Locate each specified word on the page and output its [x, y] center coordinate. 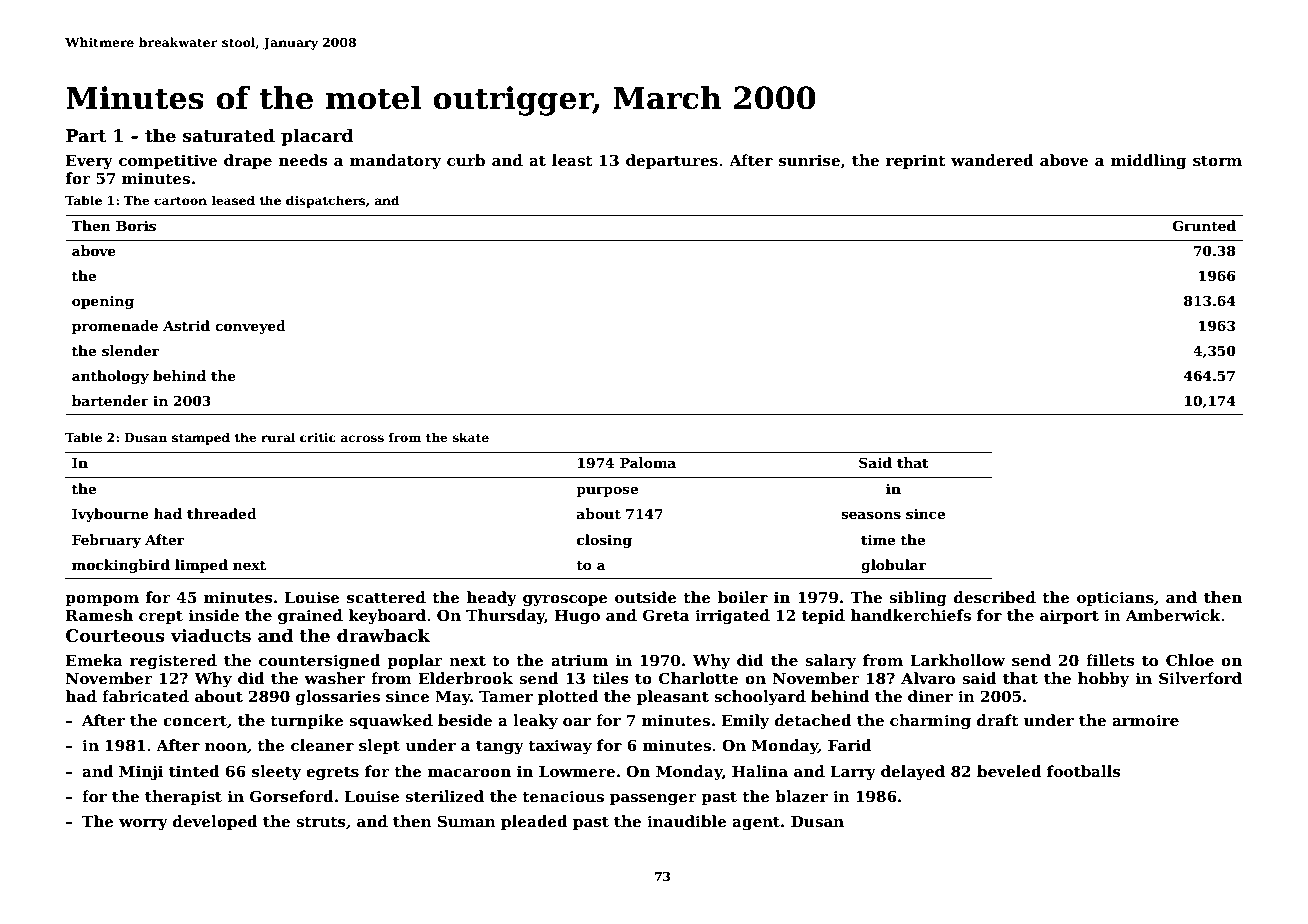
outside [646, 597]
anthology [110, 377]
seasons [871, 515]
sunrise [809, 160]
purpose [607, 491]
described [995, 597]
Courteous [115, 636]
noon [226, 747]
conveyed [250, 327]
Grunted [1204, 225]
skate [471, 437]
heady [492, 599]
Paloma [648, 462]
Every [89, 162]
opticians [1115, 598]
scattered [386, 597]
